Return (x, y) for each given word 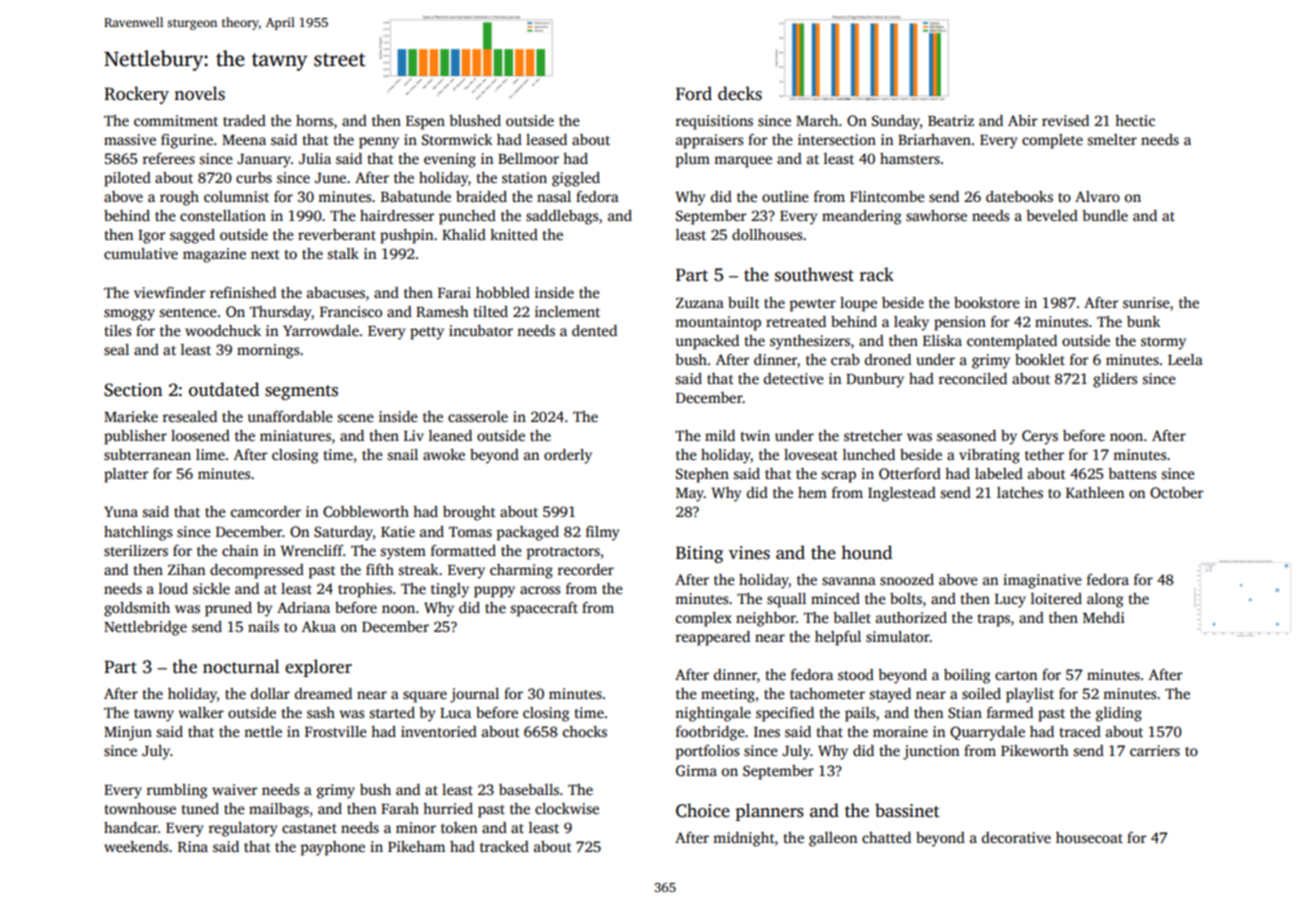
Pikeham (416, 846)
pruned (228, 609)
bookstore (987, 302)
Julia (315, 158)
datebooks (1019, 196)
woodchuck (223, 330)
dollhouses (767, 234)
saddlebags (562, 217)
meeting (728, 695)
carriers (1155, 750)
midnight (744, 839)
